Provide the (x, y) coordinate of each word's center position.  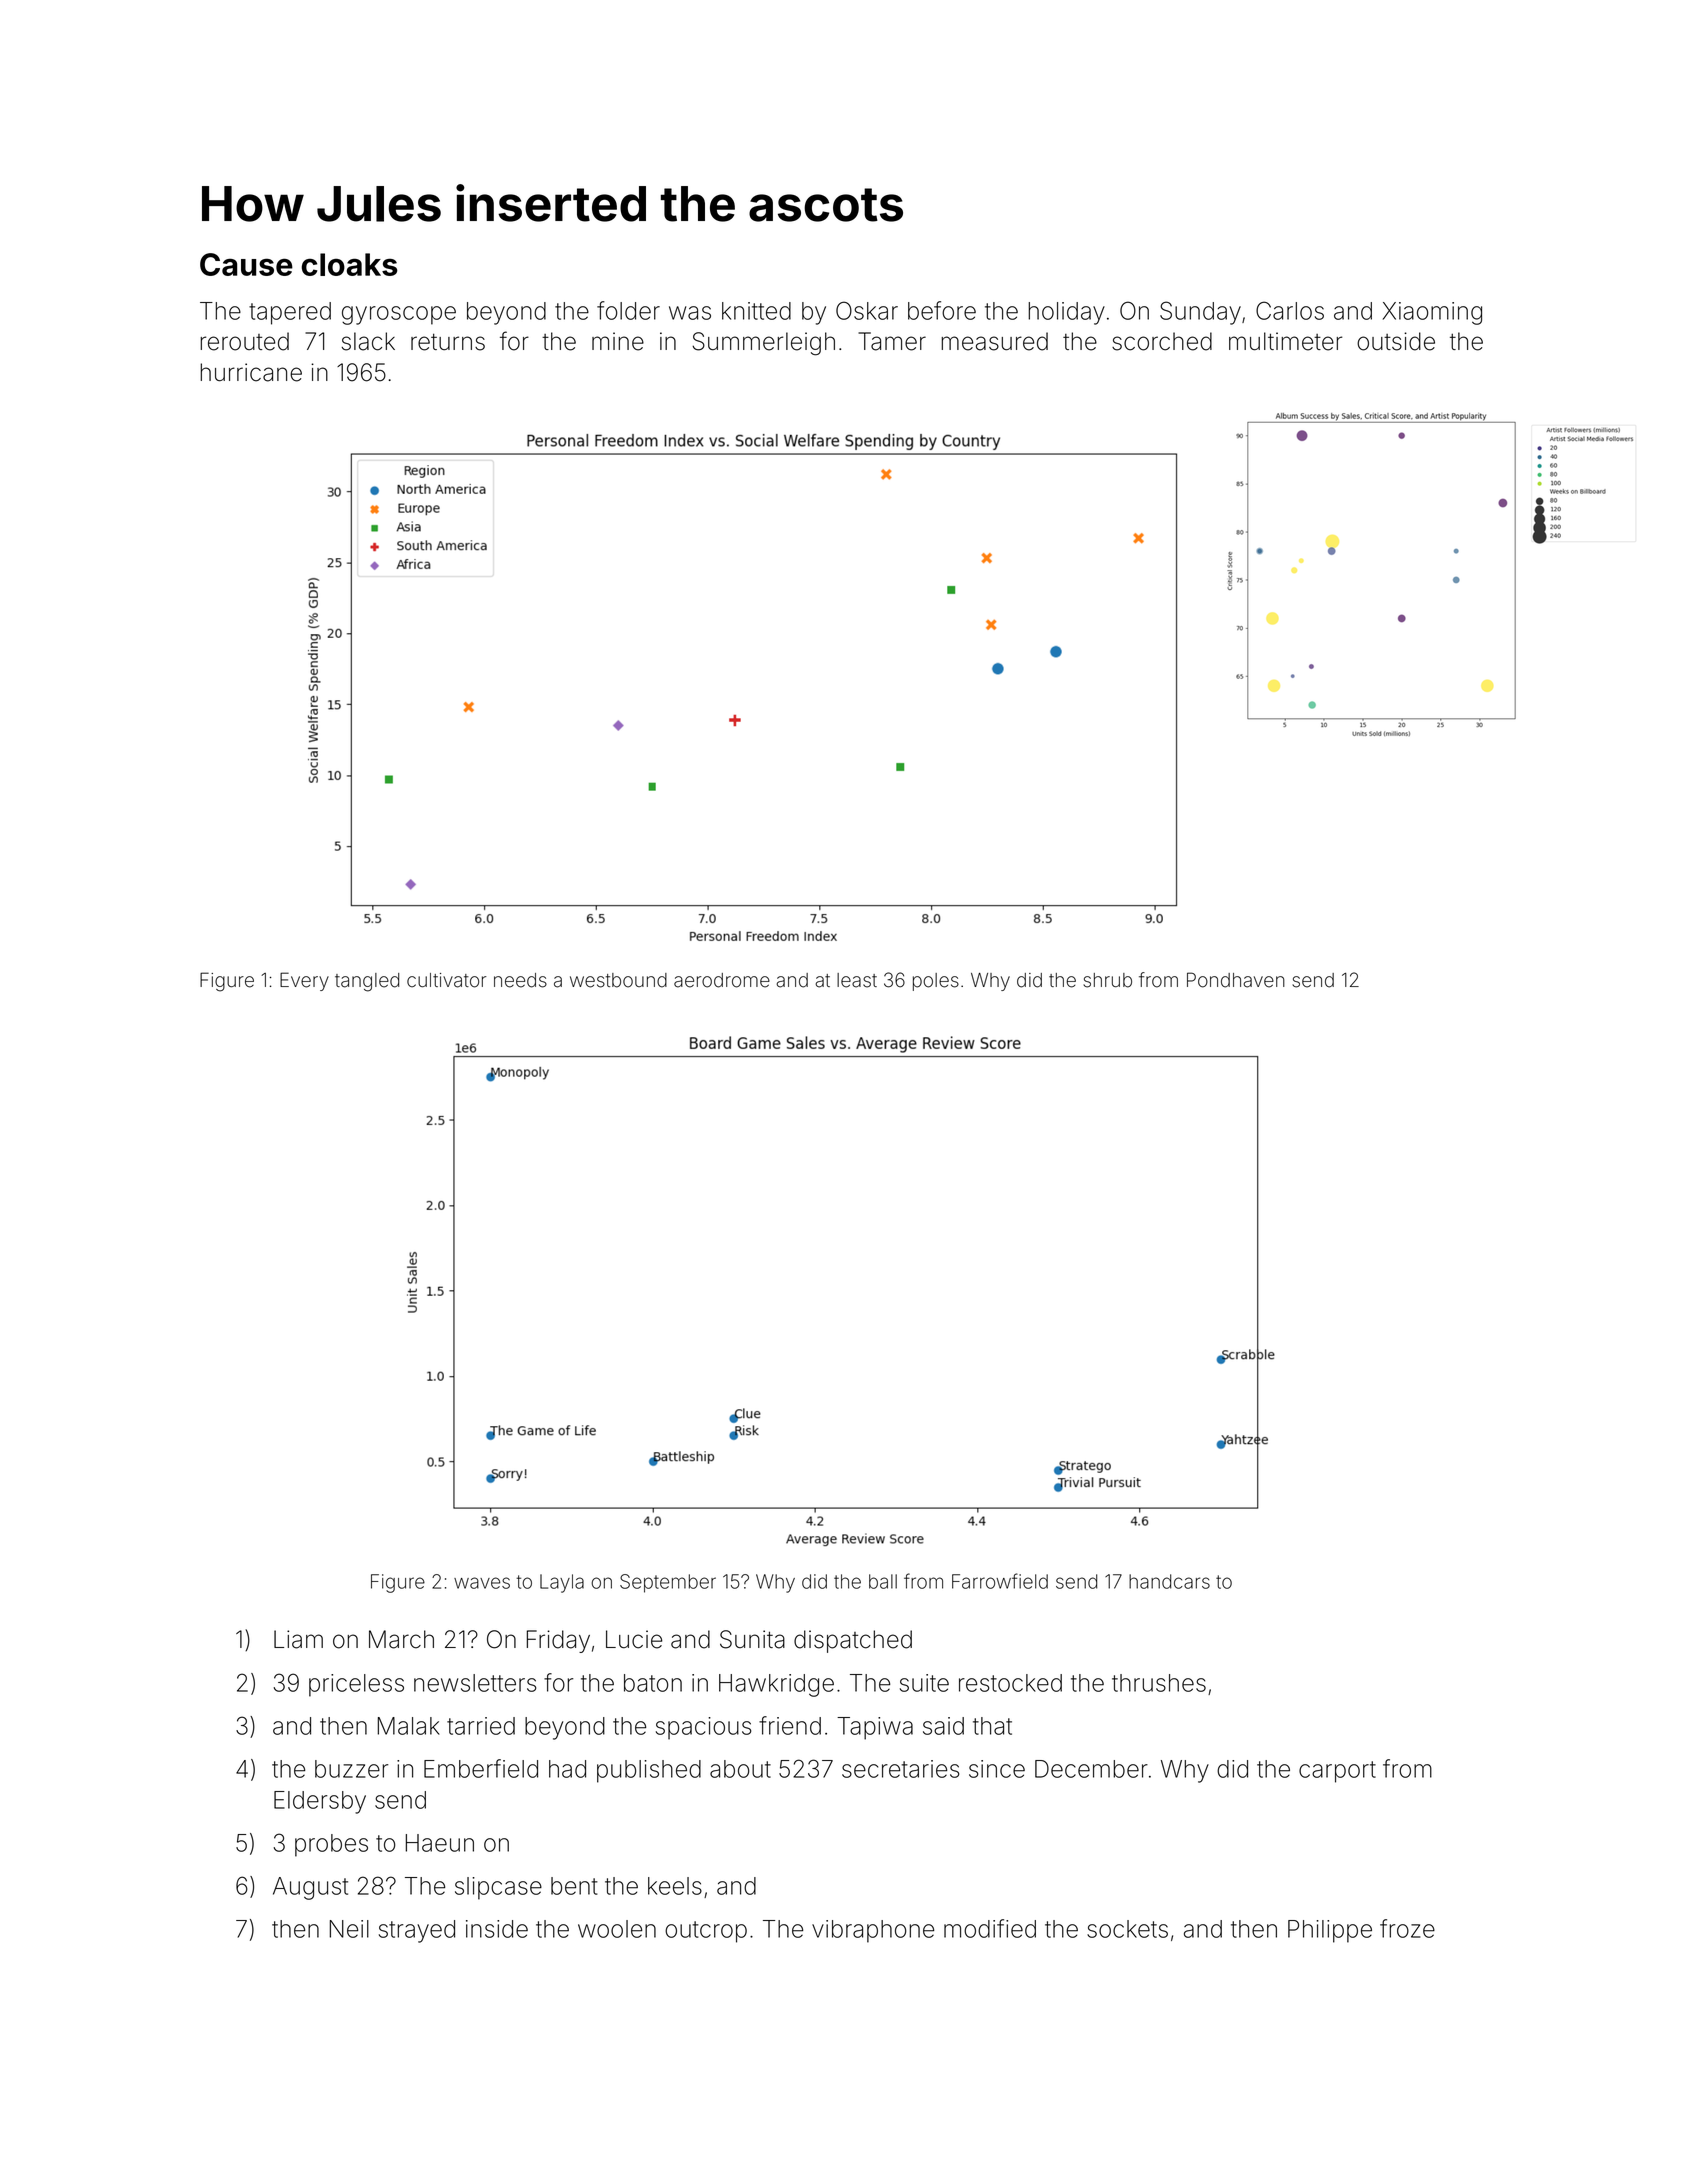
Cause (246, 264)
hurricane (251, 372)
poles (936, 982)
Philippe (1330, 1931)
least (857, 980)
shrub (1107, 980)
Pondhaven (1236, 980)
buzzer (351, 1769)
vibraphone (873, 1931)
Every (304, 981)
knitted (756, 311)
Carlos (1290, 310)
